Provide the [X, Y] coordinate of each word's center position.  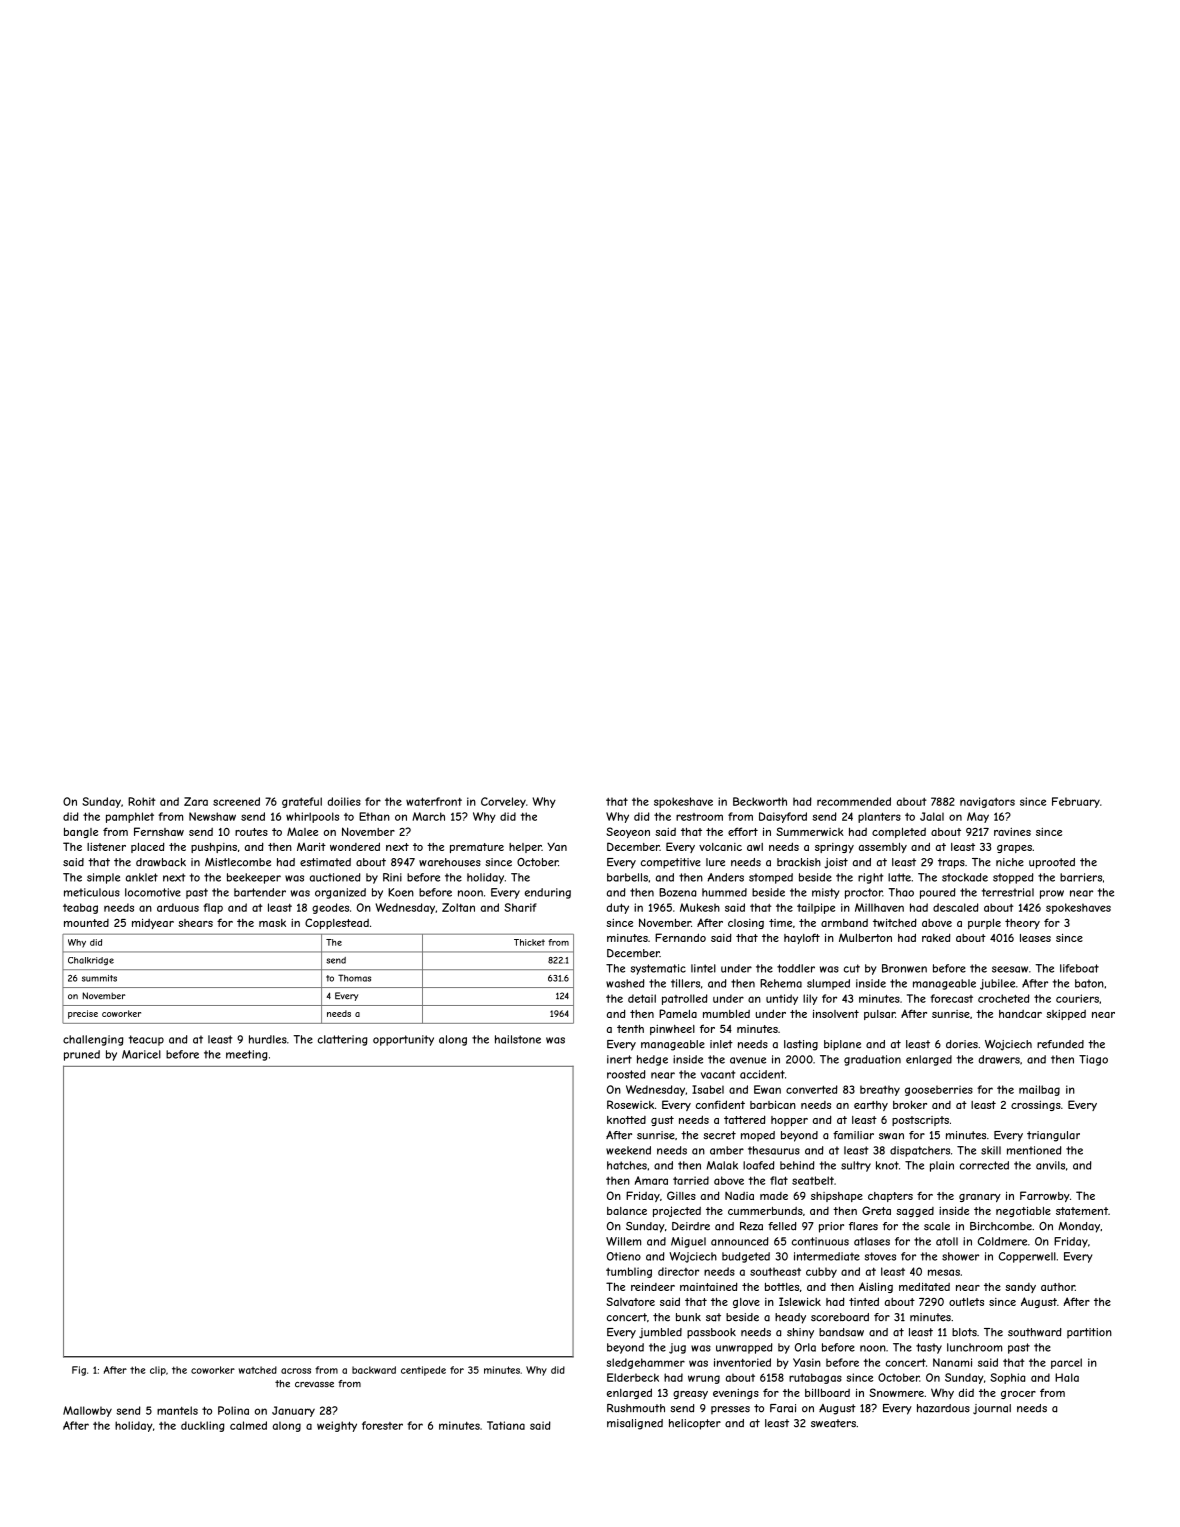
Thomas [354, 978]
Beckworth [760, 801]
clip [158, 1371]
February [1076, 802]
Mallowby [87, 1411]
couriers [1077, 998]
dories [962, 1044]
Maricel [141, 1054]
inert [619, 1059]
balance [627, 1211]
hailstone [518, 1039]
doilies [344, 801]
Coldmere [1002, 1241]
